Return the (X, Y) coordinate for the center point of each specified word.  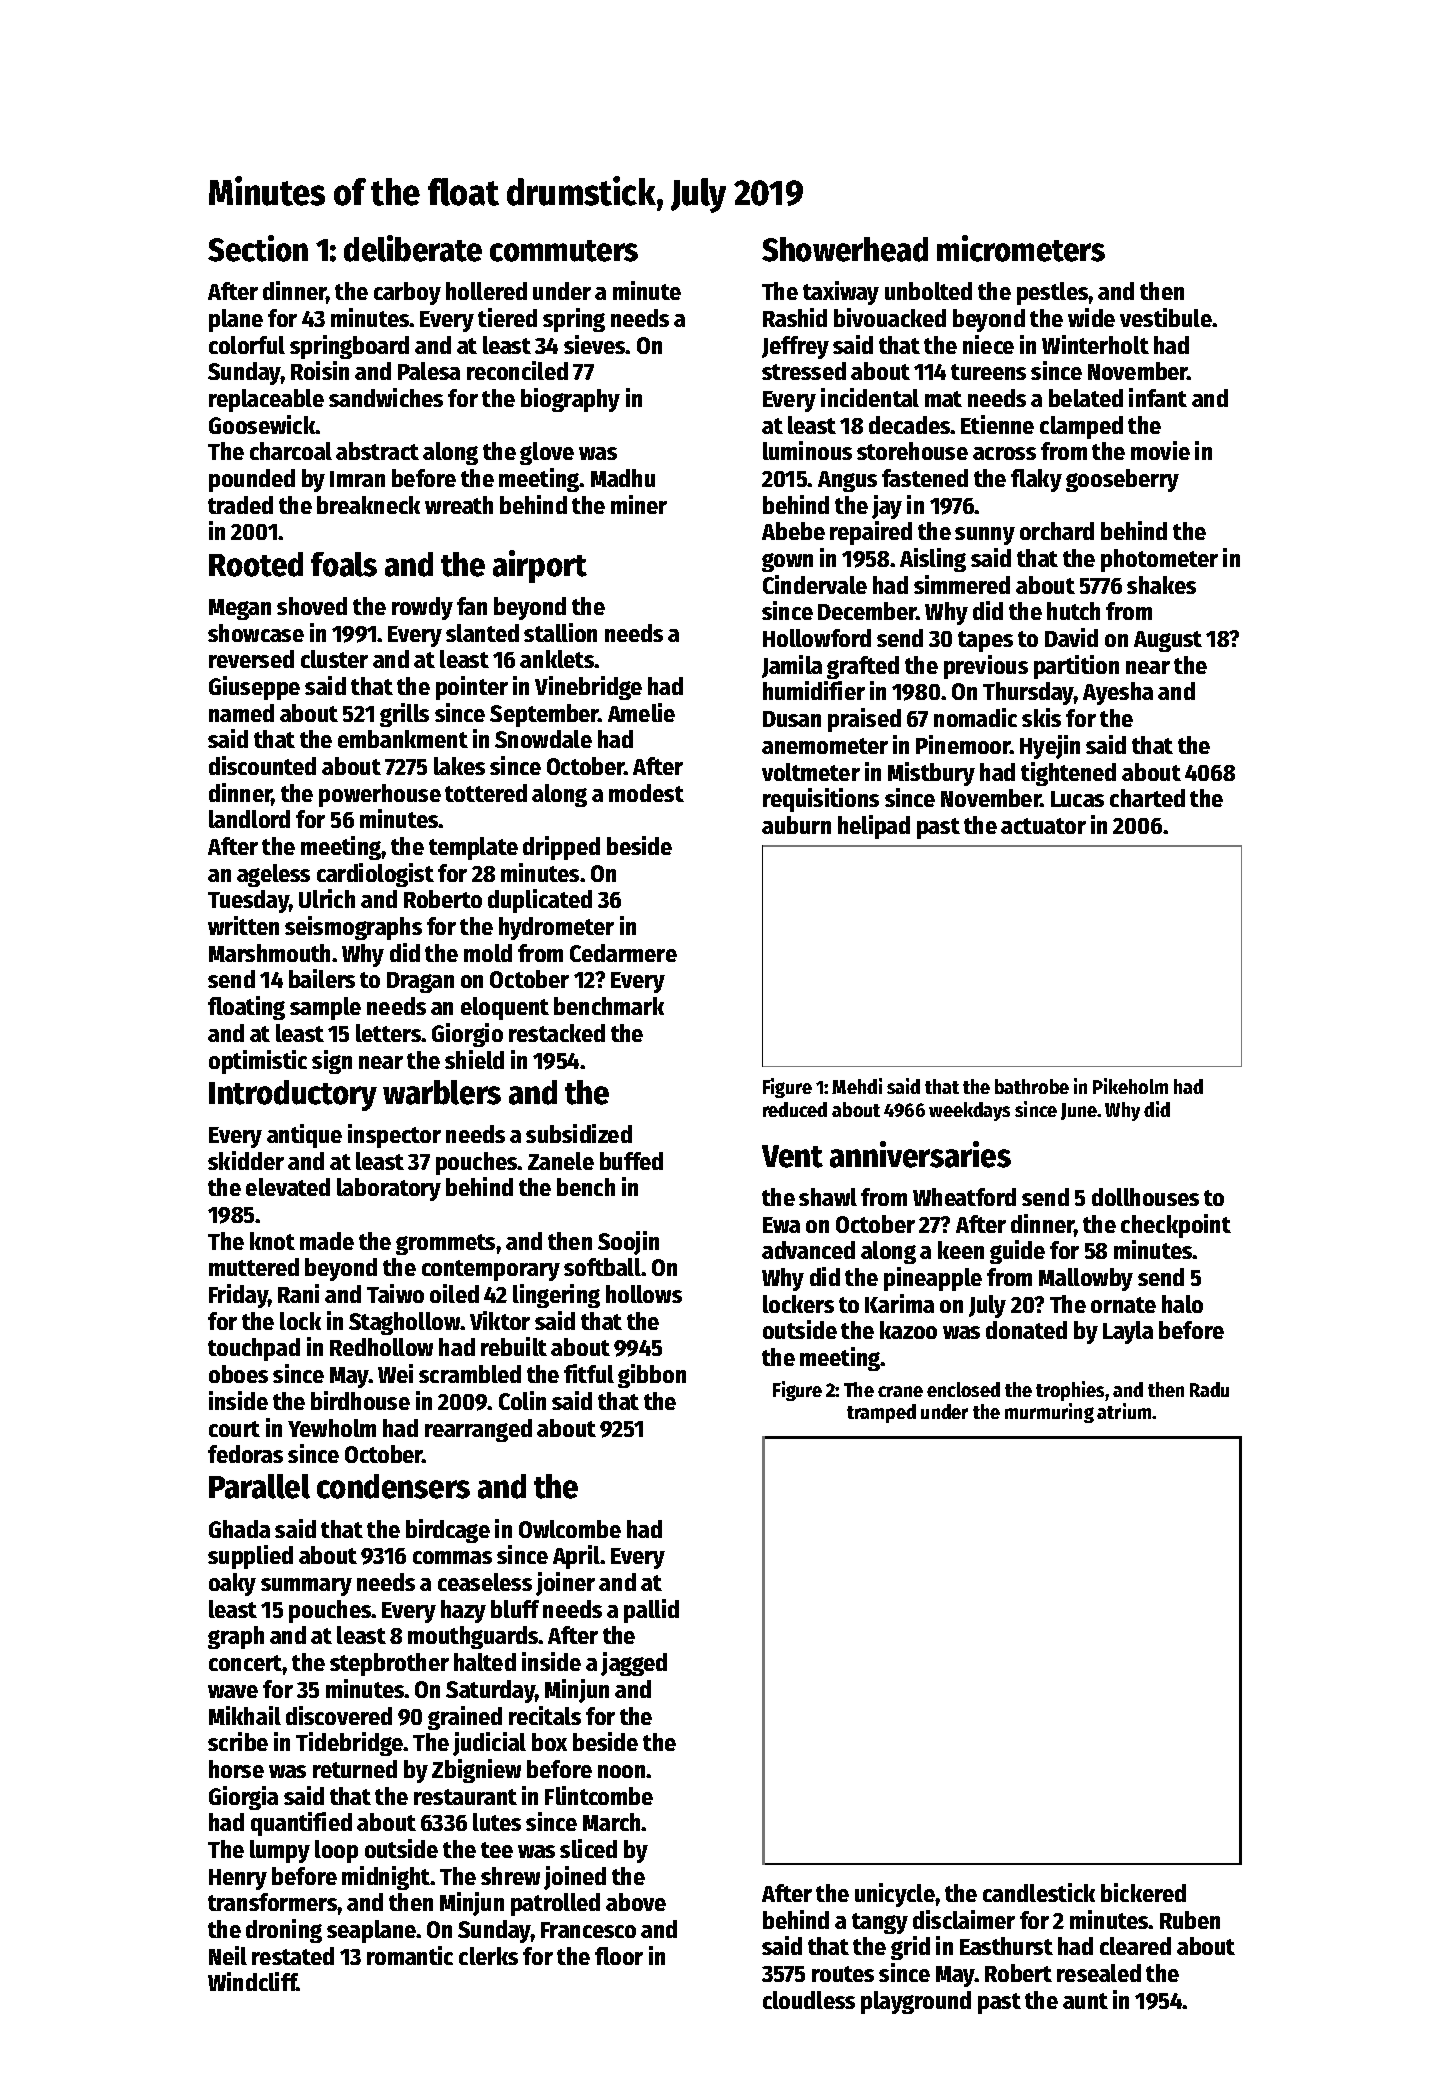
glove (547, 453)
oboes (238, 1374)
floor (619, 1956)
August (1168, 641)
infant (1158, 397)
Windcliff (252, 1981)
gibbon (652, 1376)
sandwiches (386, 397)
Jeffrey (795, 347)
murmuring (1049, 1413)
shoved (312, 606)
